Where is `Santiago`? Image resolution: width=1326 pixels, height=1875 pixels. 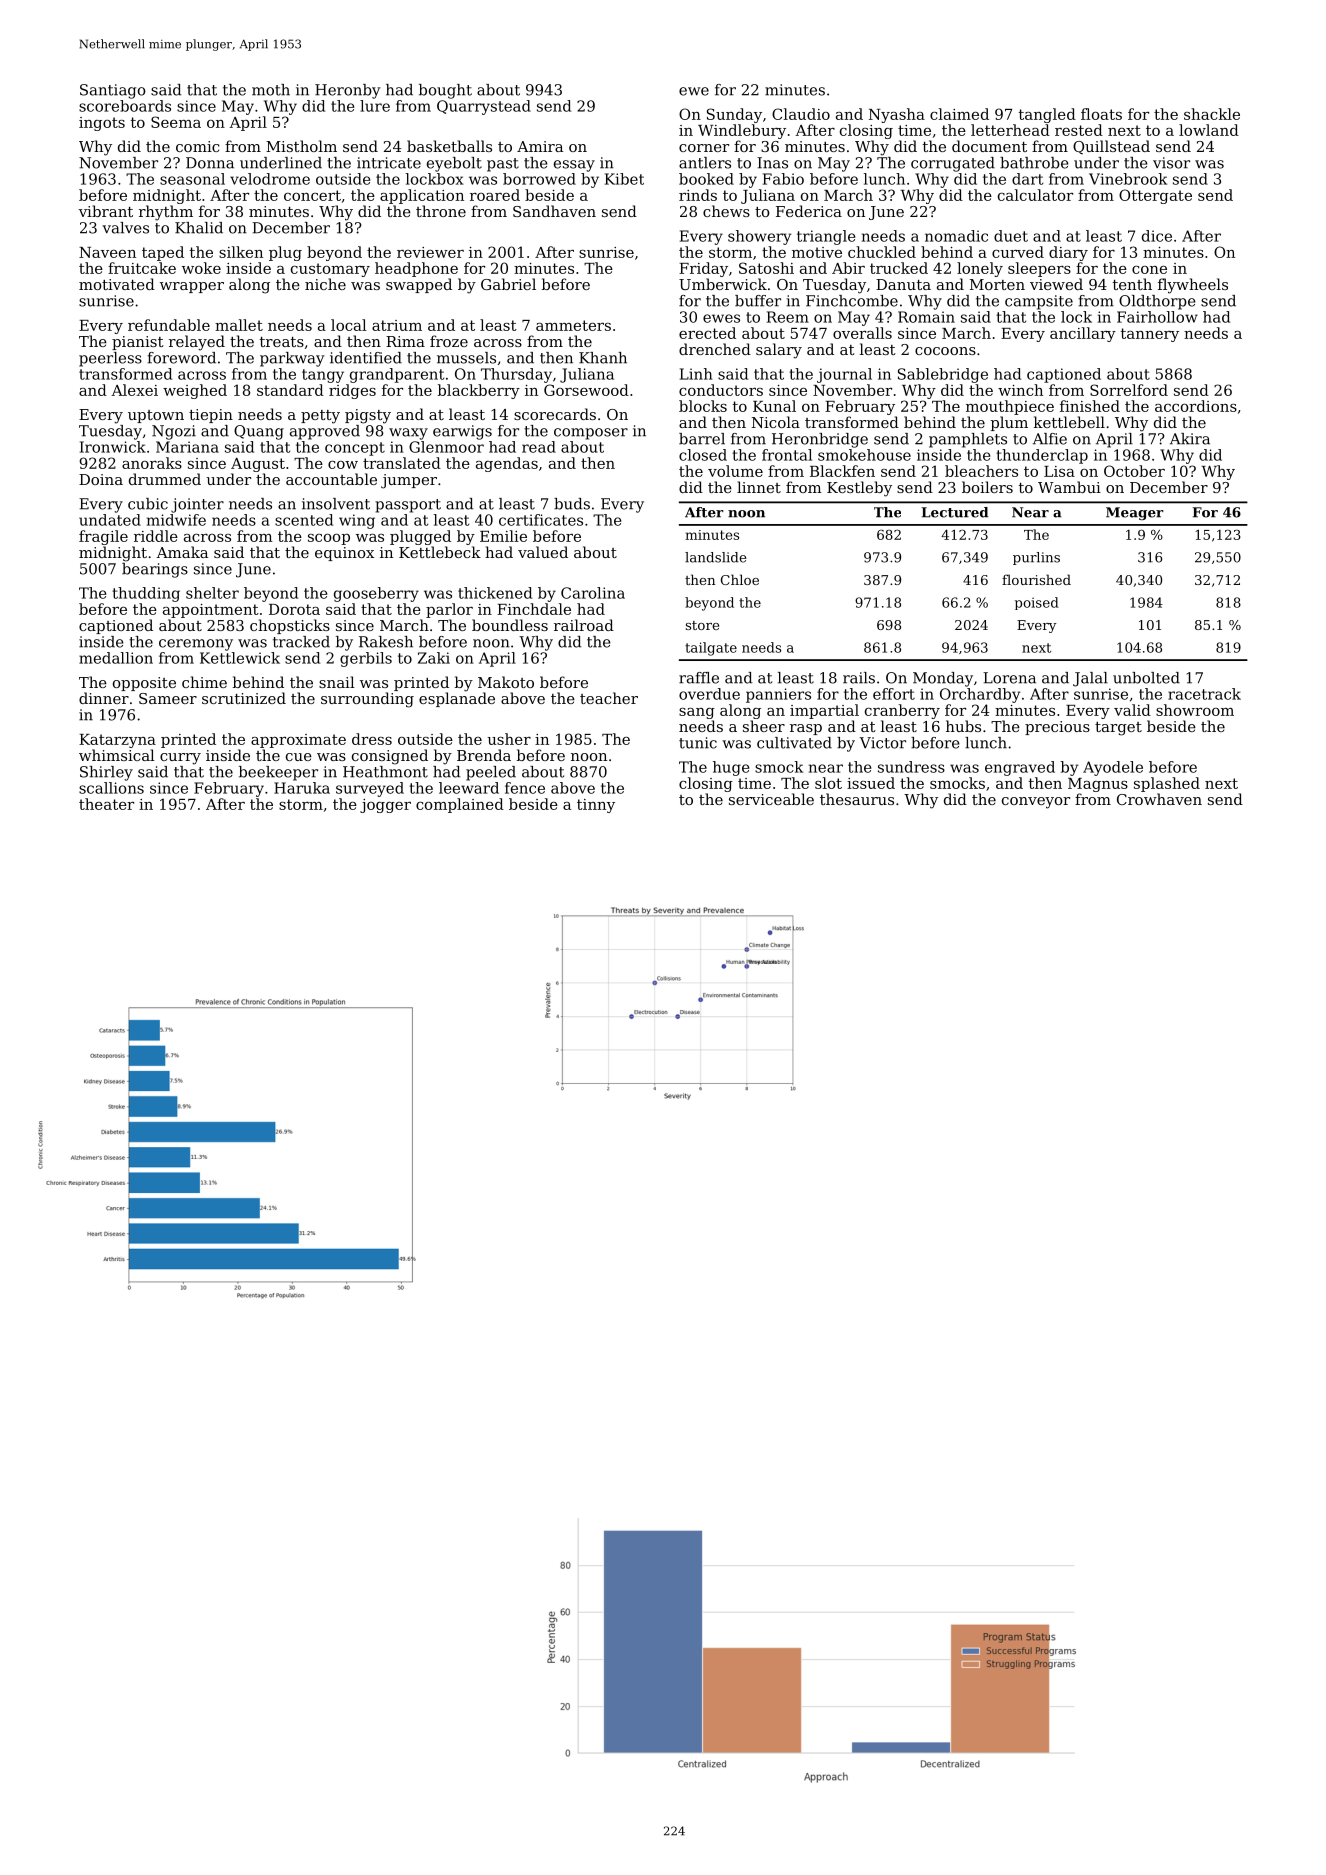
Santiago is located at coordinates (113, 91).
